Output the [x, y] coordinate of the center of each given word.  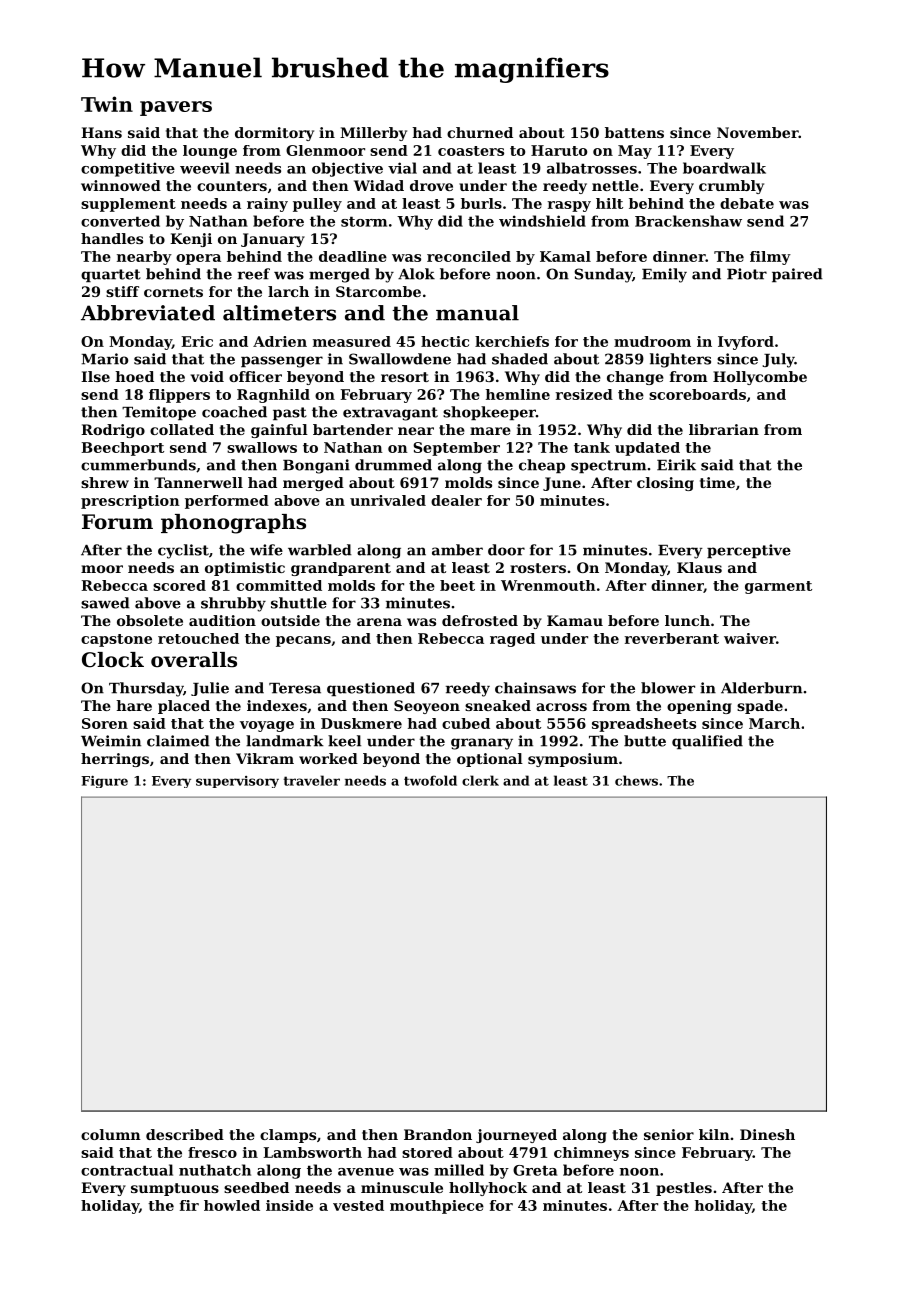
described [185, 1134]
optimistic [245, 569]
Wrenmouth [548, 585]
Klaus [699, 567]
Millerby [373, 134]
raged [512, 640]
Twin [107, 104]
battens [634, 132]
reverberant [672, 638]
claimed [178, 741]
